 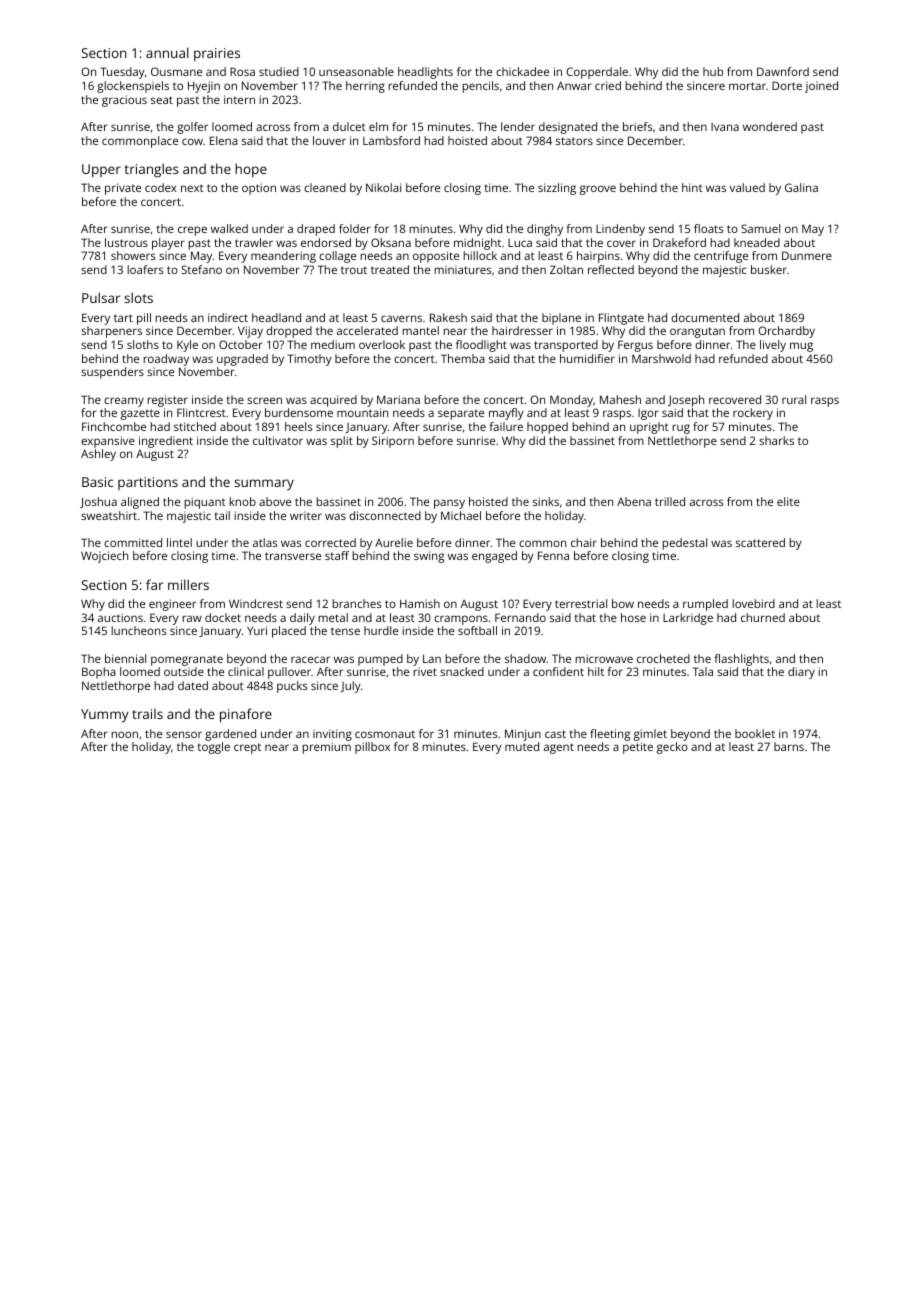 What do you see at coordinates (98, 502) in the screenshot?
I see `Joshua` at bounding box center [98, 502].
